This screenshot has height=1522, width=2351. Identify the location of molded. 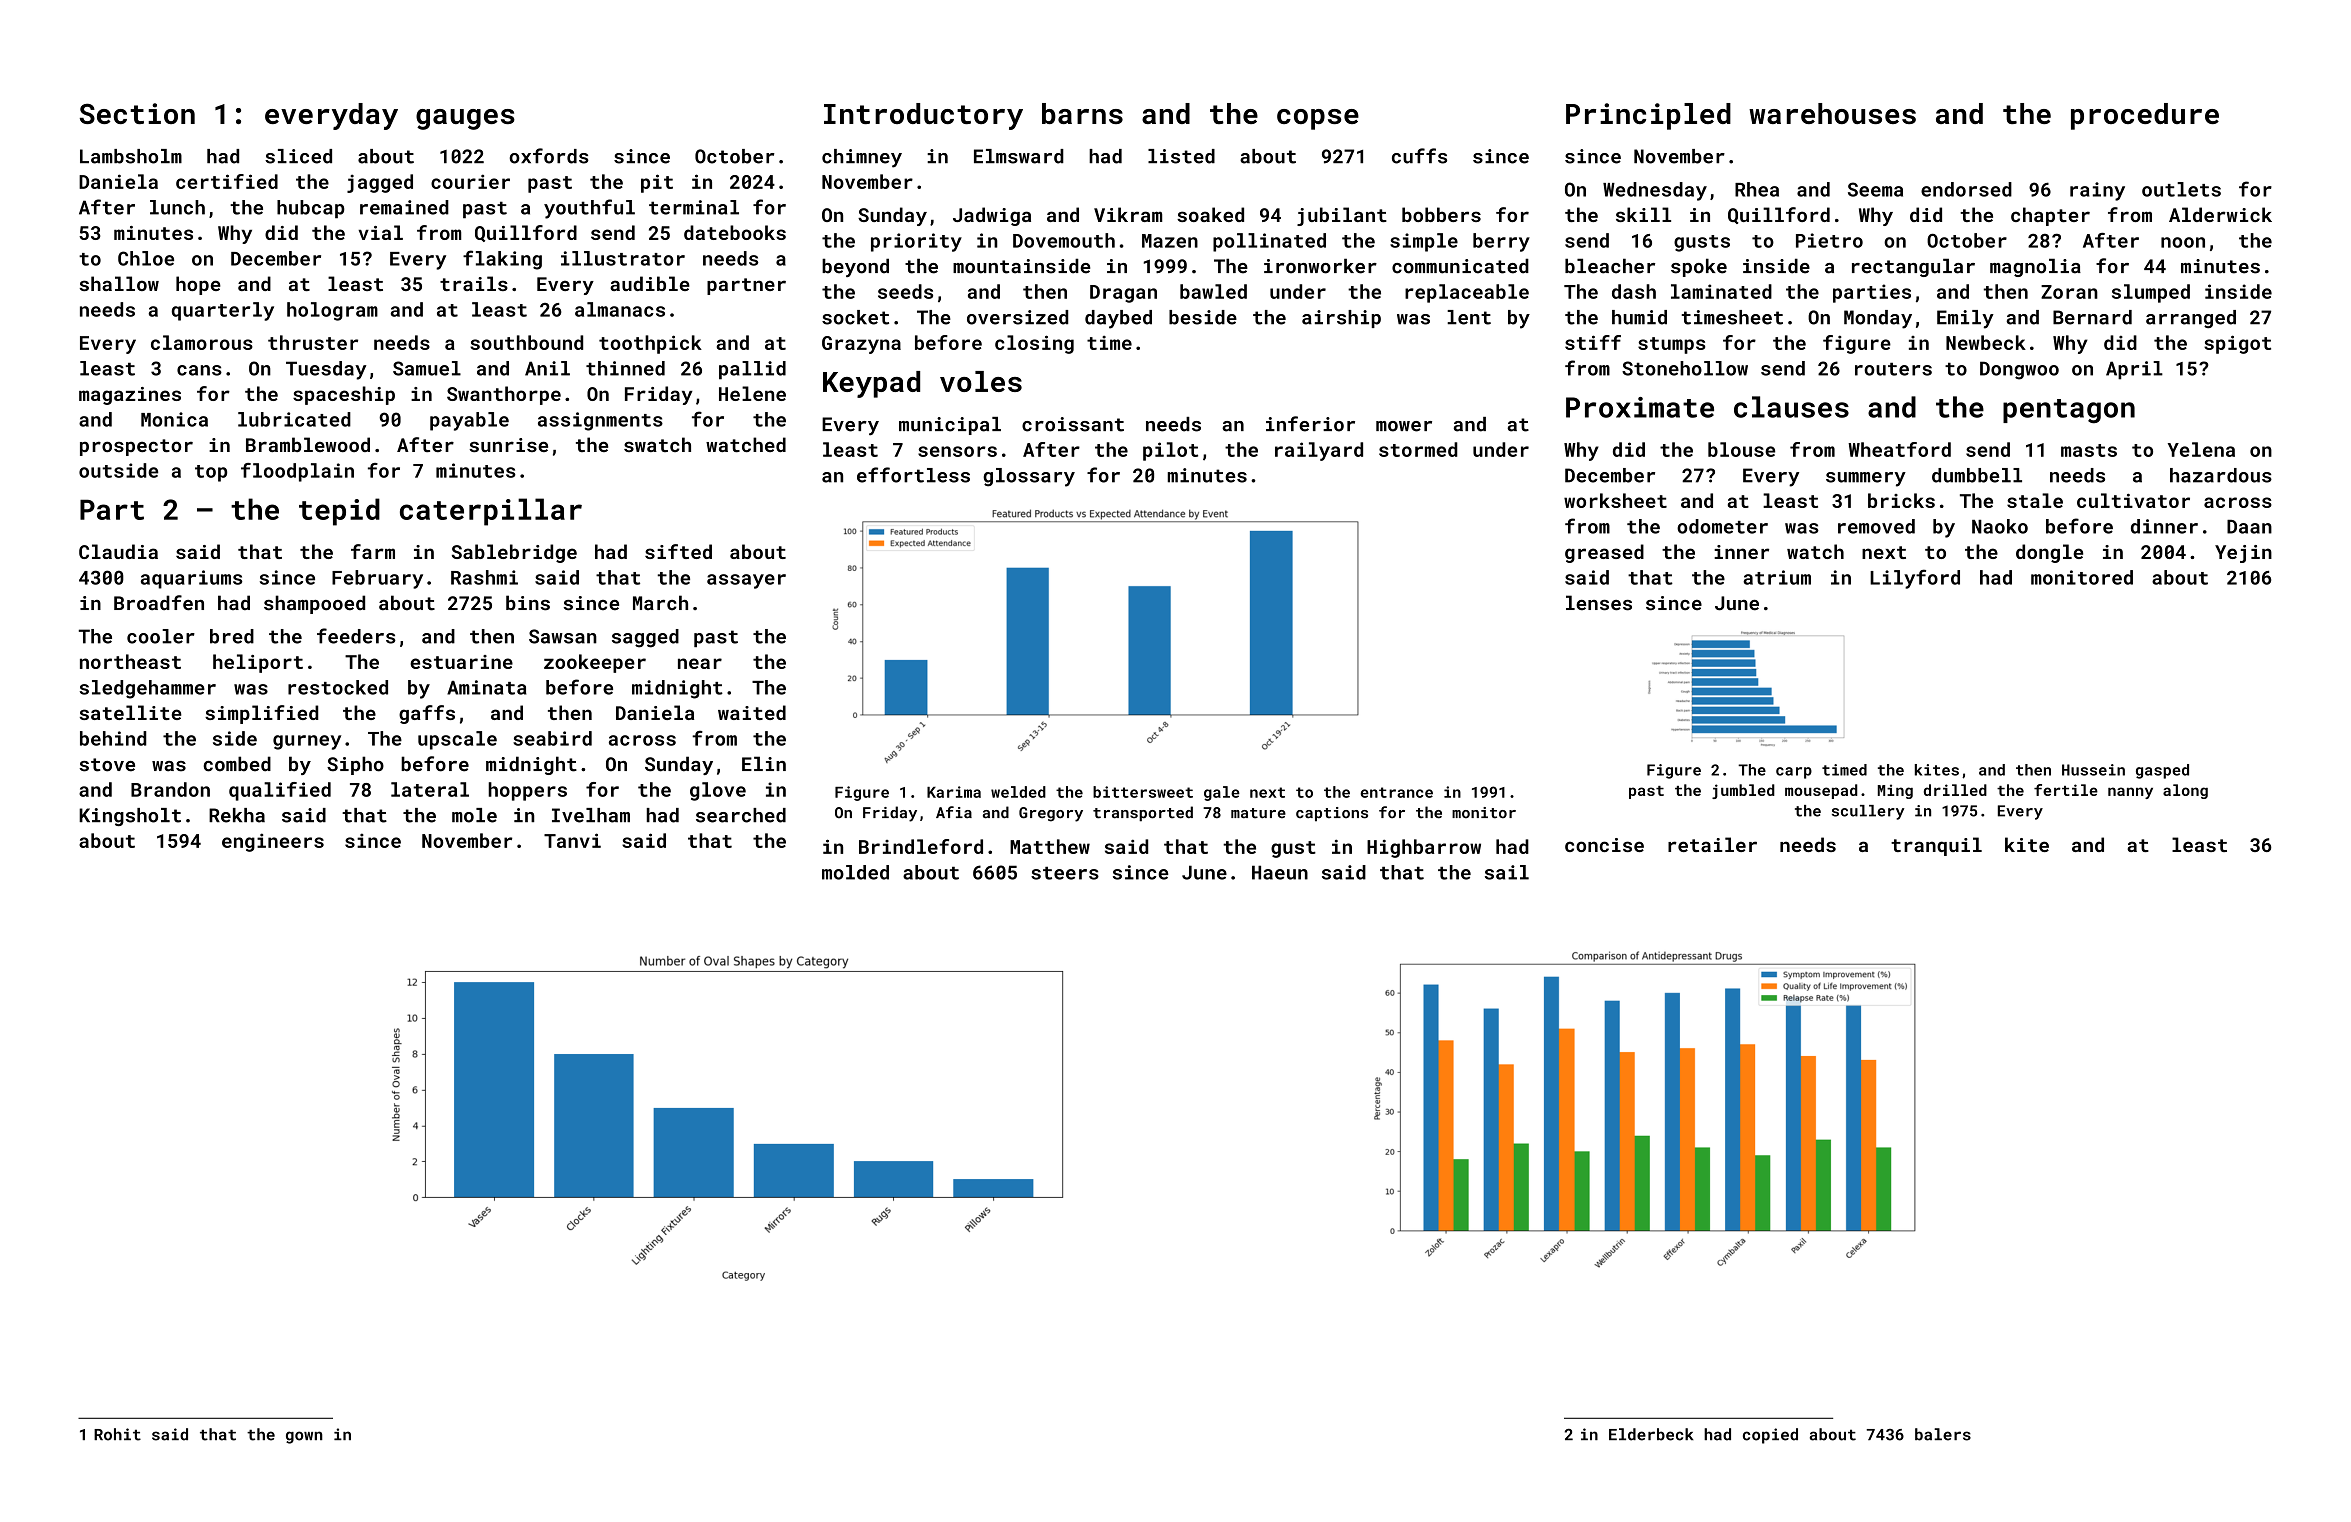
(855, 872).
